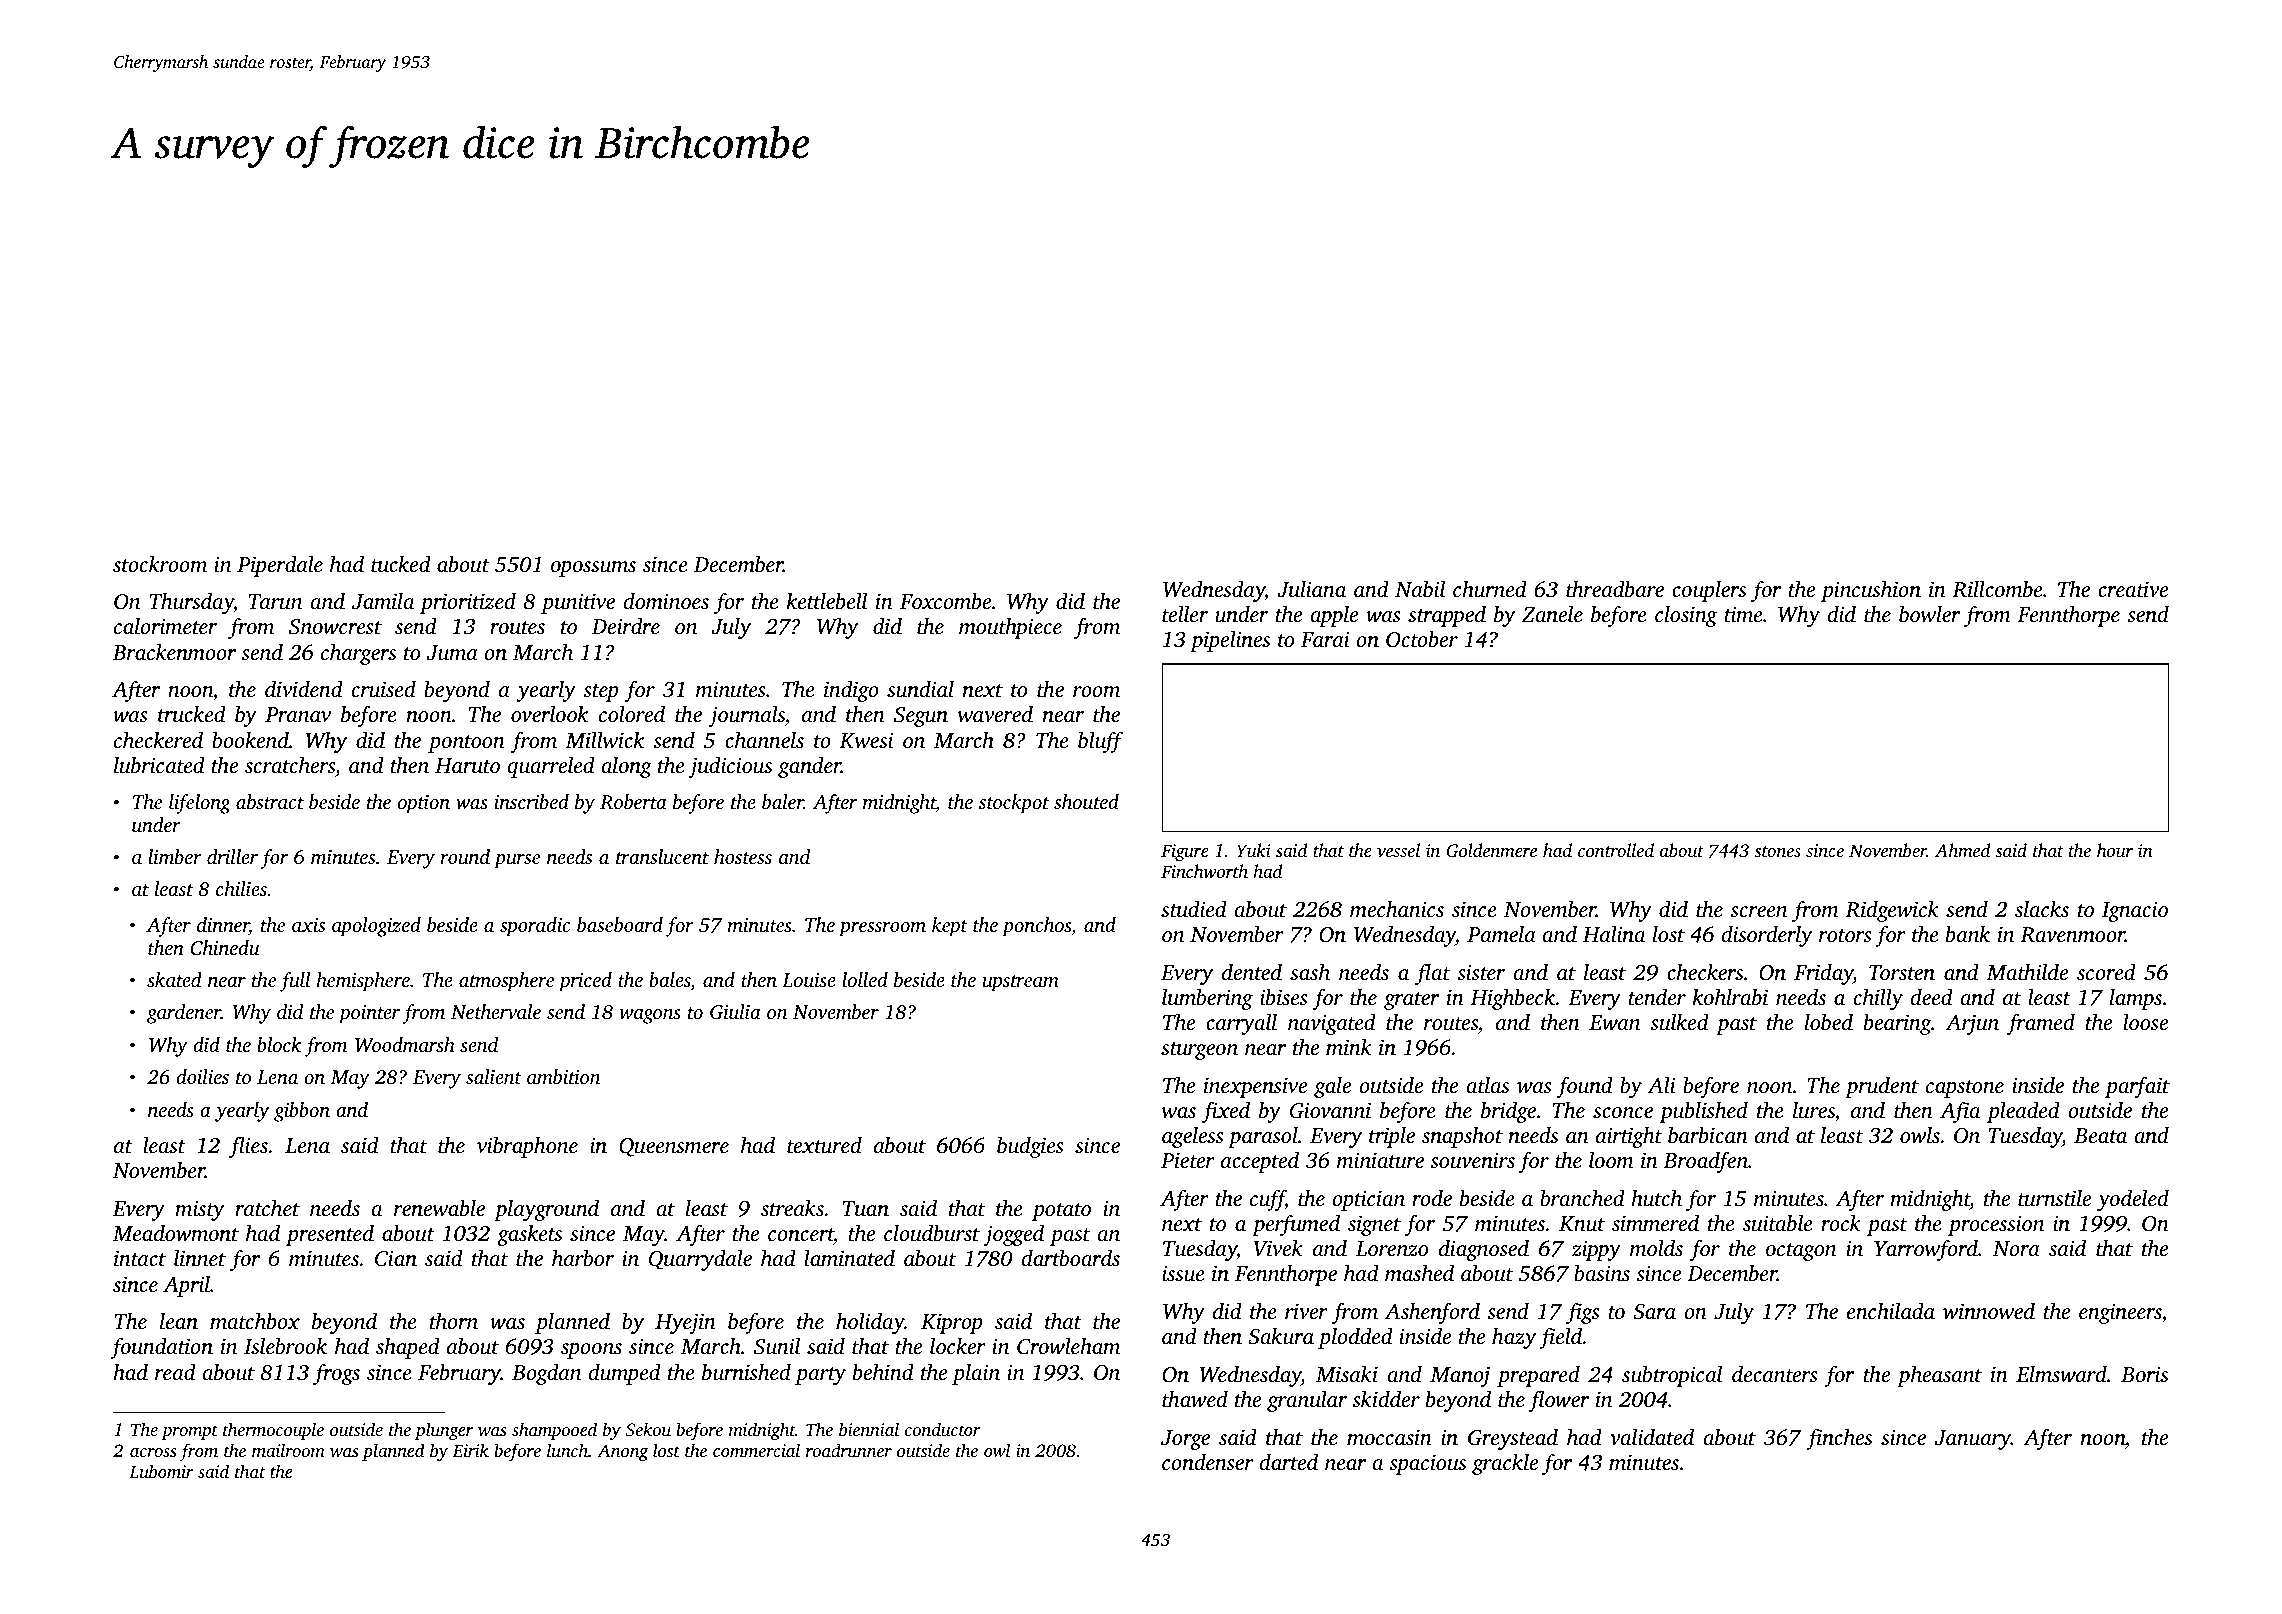 Image resolution: width=2282 pixels, height=1614 pixels. Describe the element at coordinates (849, 1450) in the page. I see `roadrunner` at that location.
